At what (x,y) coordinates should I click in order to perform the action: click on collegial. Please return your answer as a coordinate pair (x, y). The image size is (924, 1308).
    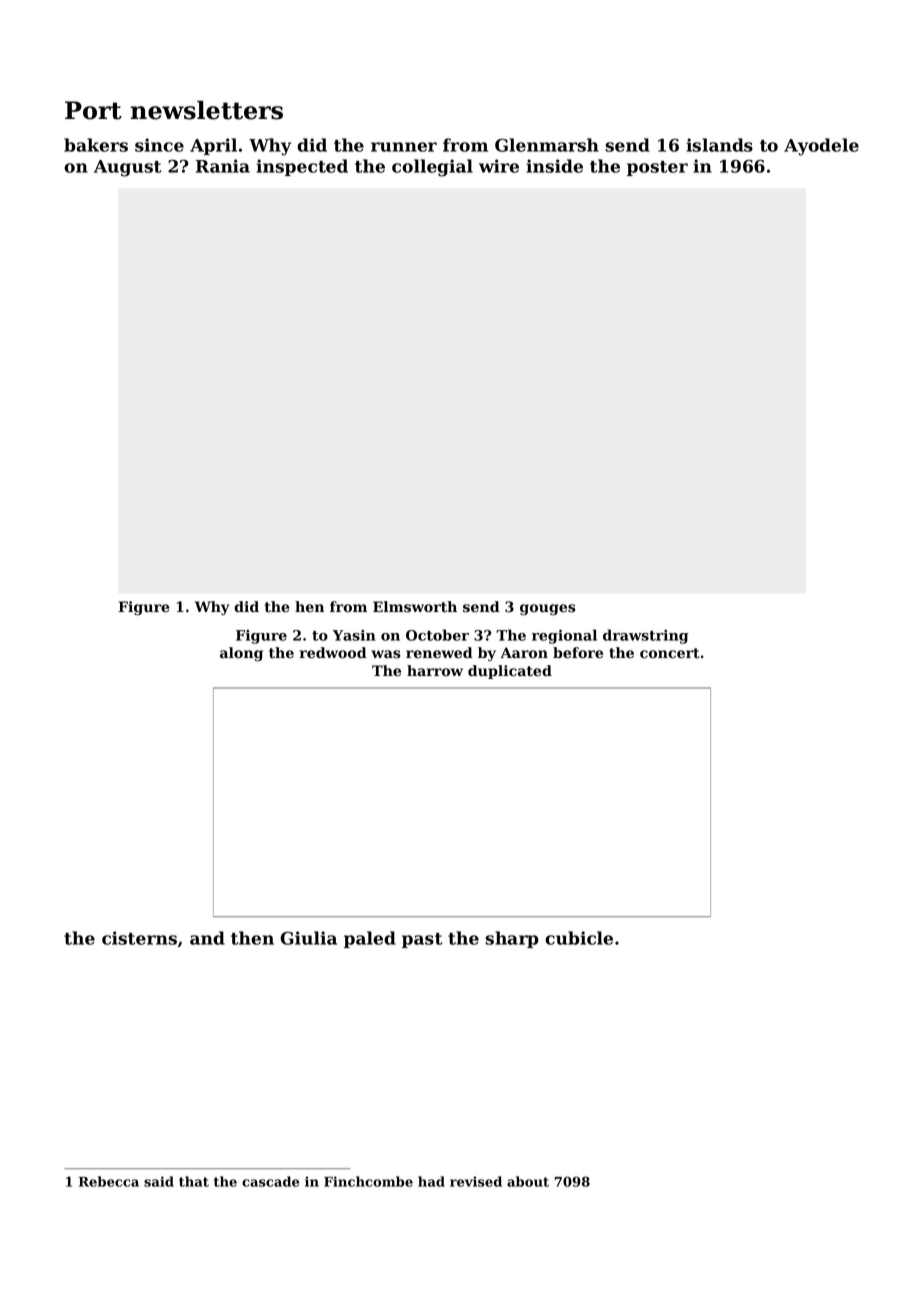
    Looking at the image, I should click on (432, 168).
